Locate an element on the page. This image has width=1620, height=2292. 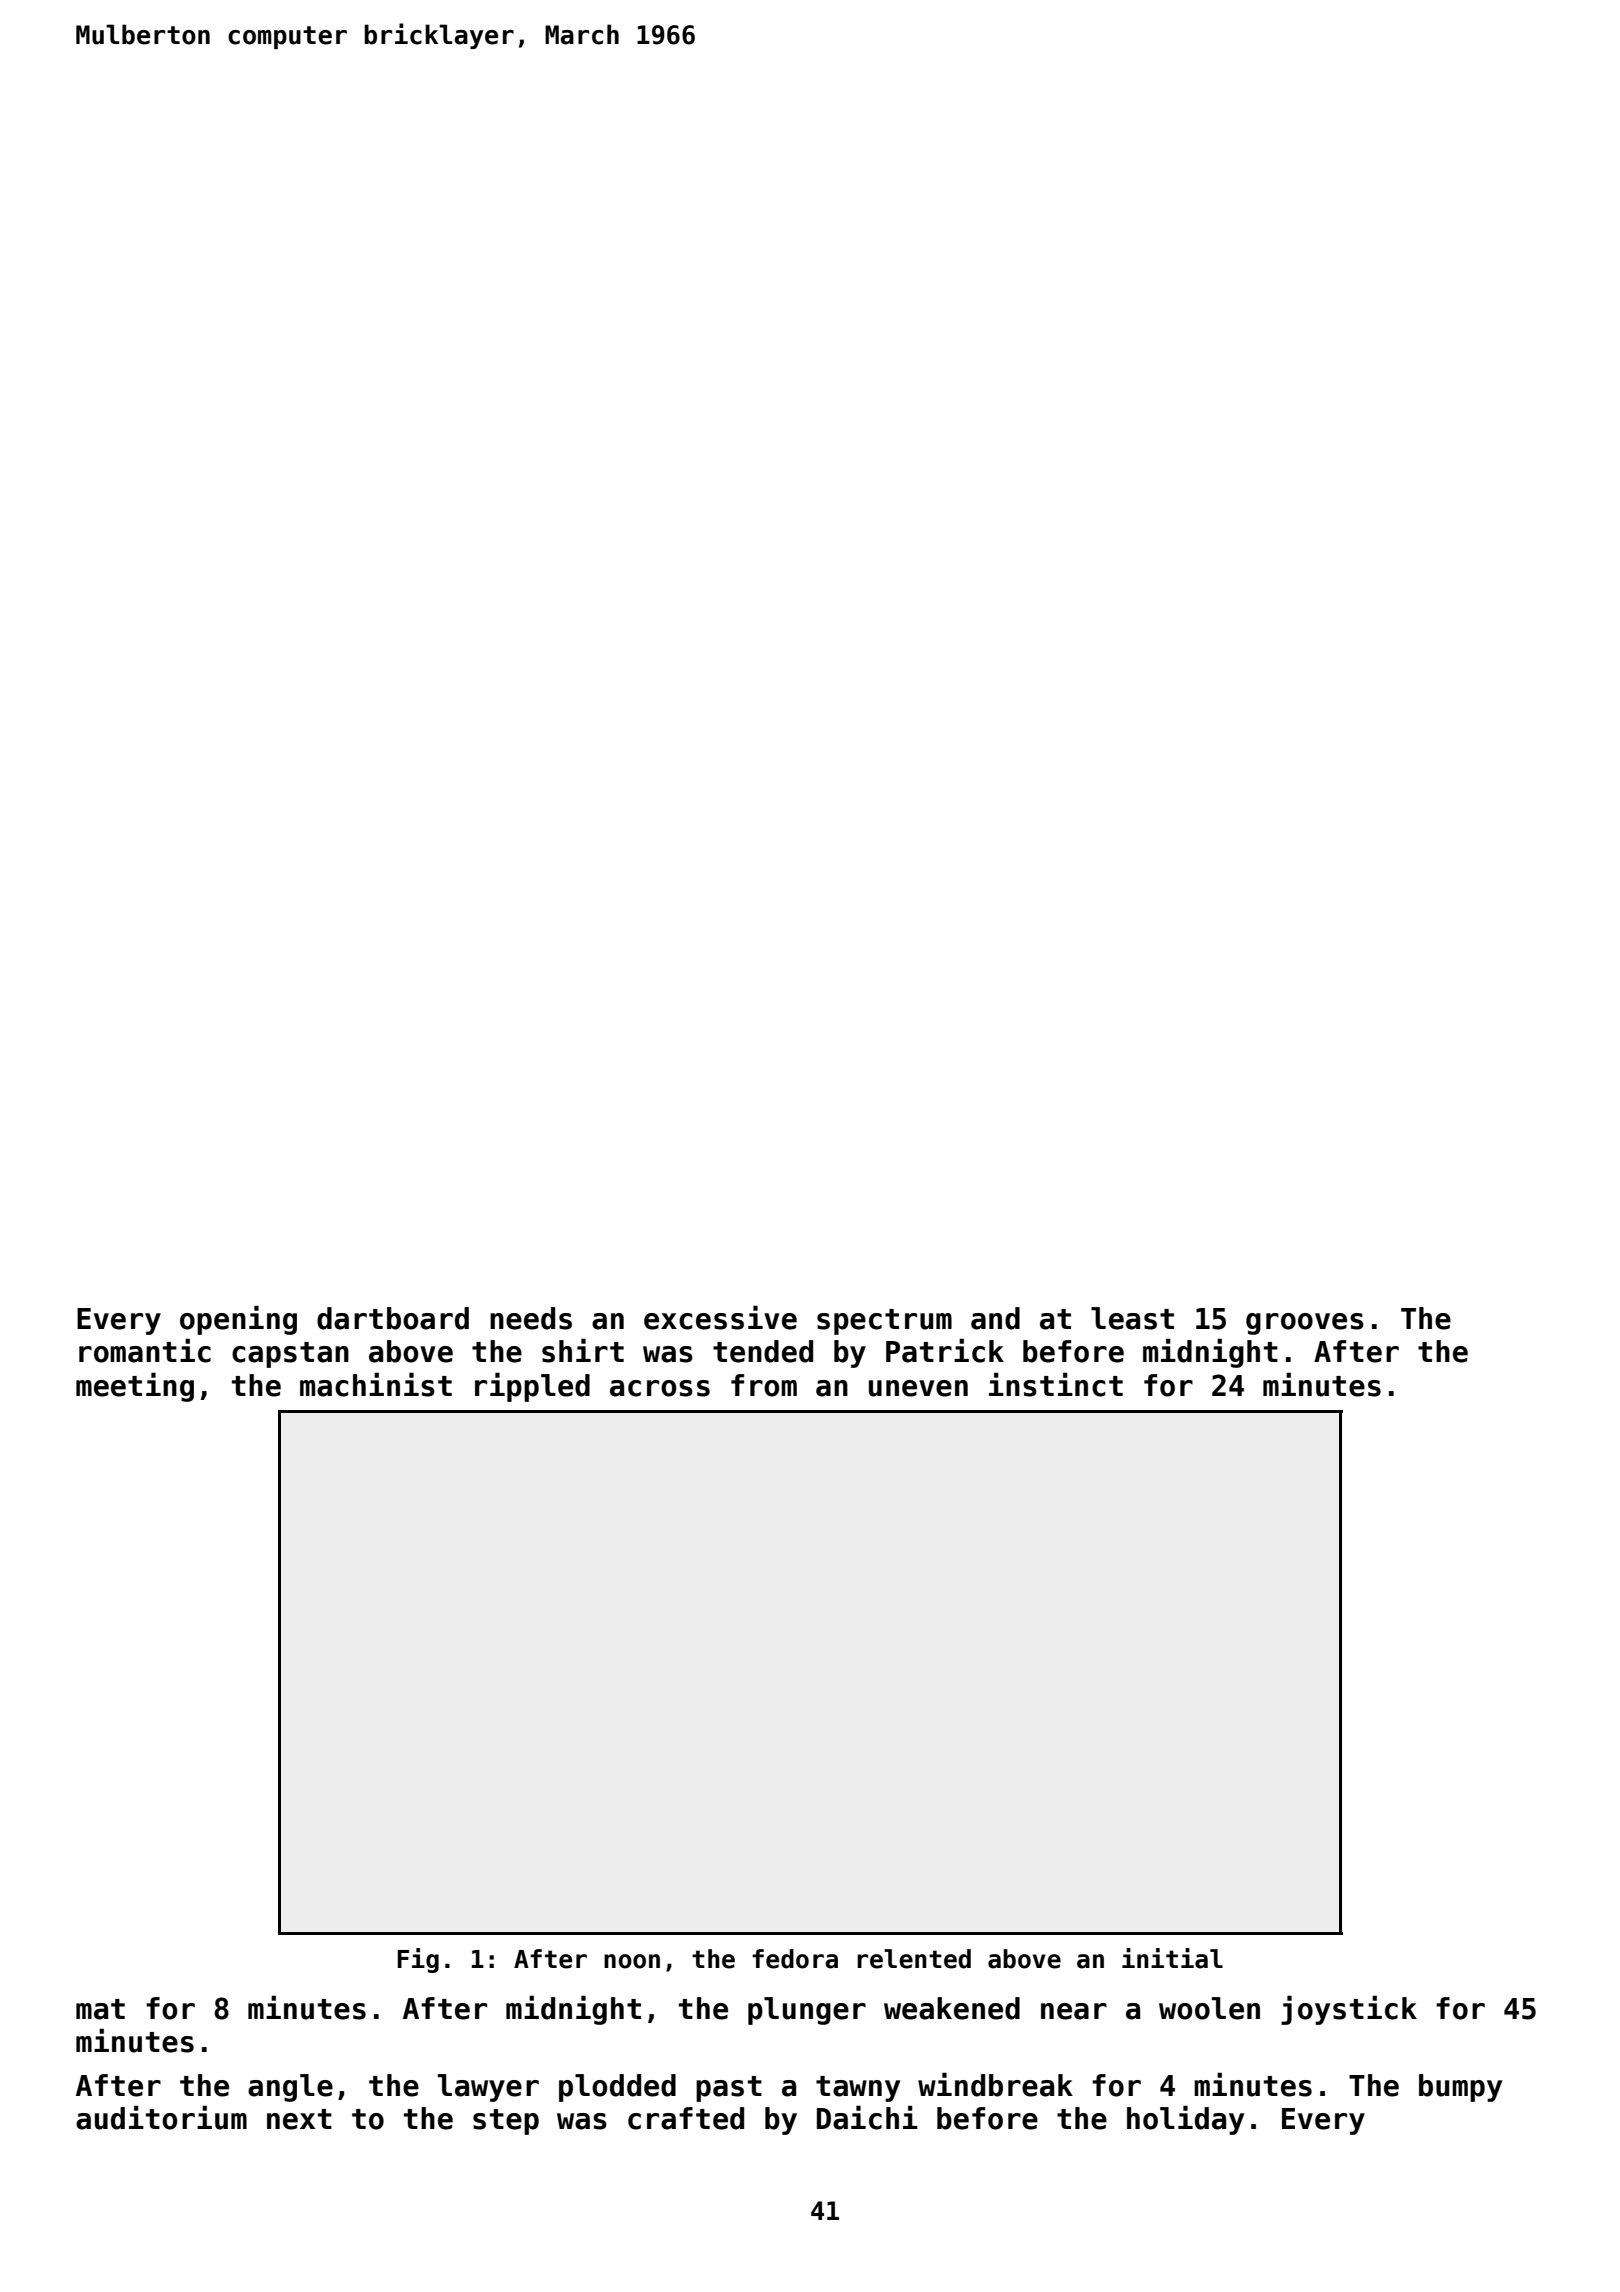
tawny is located at coordinates (858, 2089).
